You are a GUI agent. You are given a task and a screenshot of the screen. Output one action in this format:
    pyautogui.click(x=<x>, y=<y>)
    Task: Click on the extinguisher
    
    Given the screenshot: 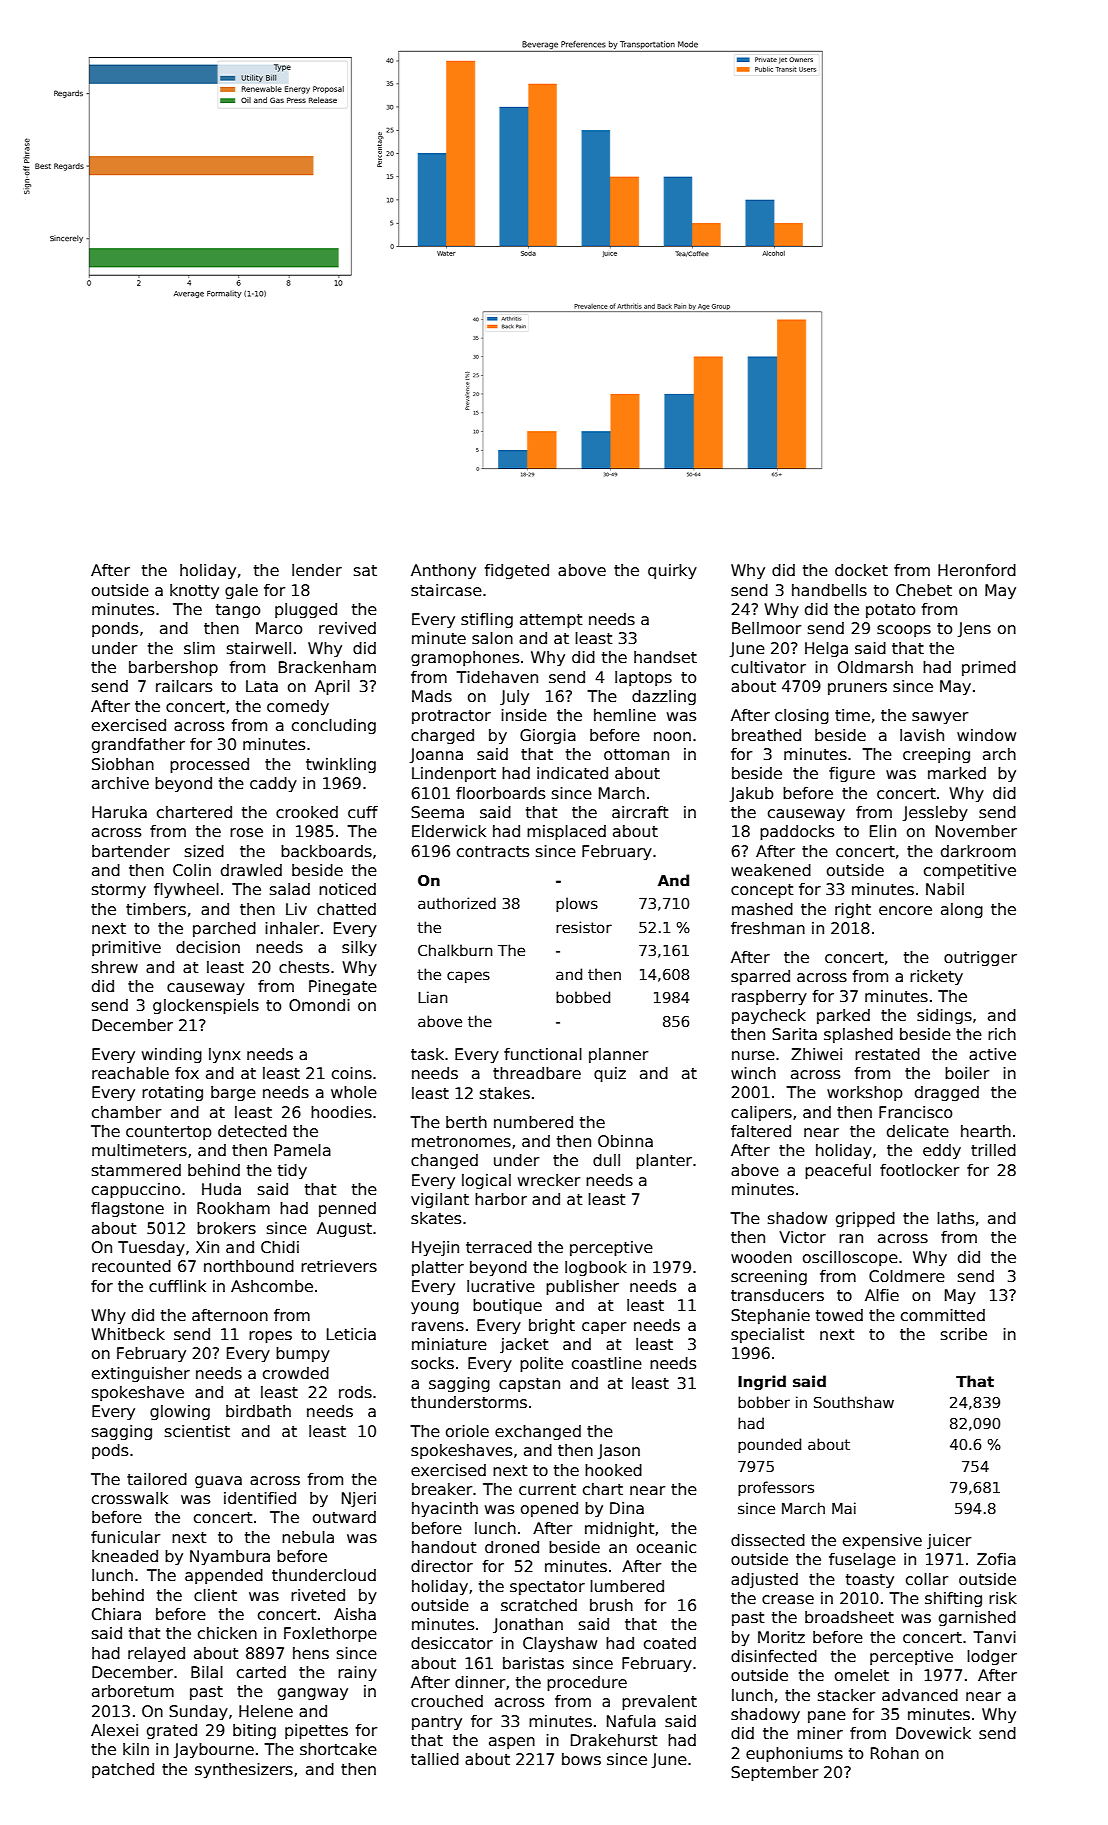 What is the action you would take?
    pyautogui.click(x=141, y=1374)
